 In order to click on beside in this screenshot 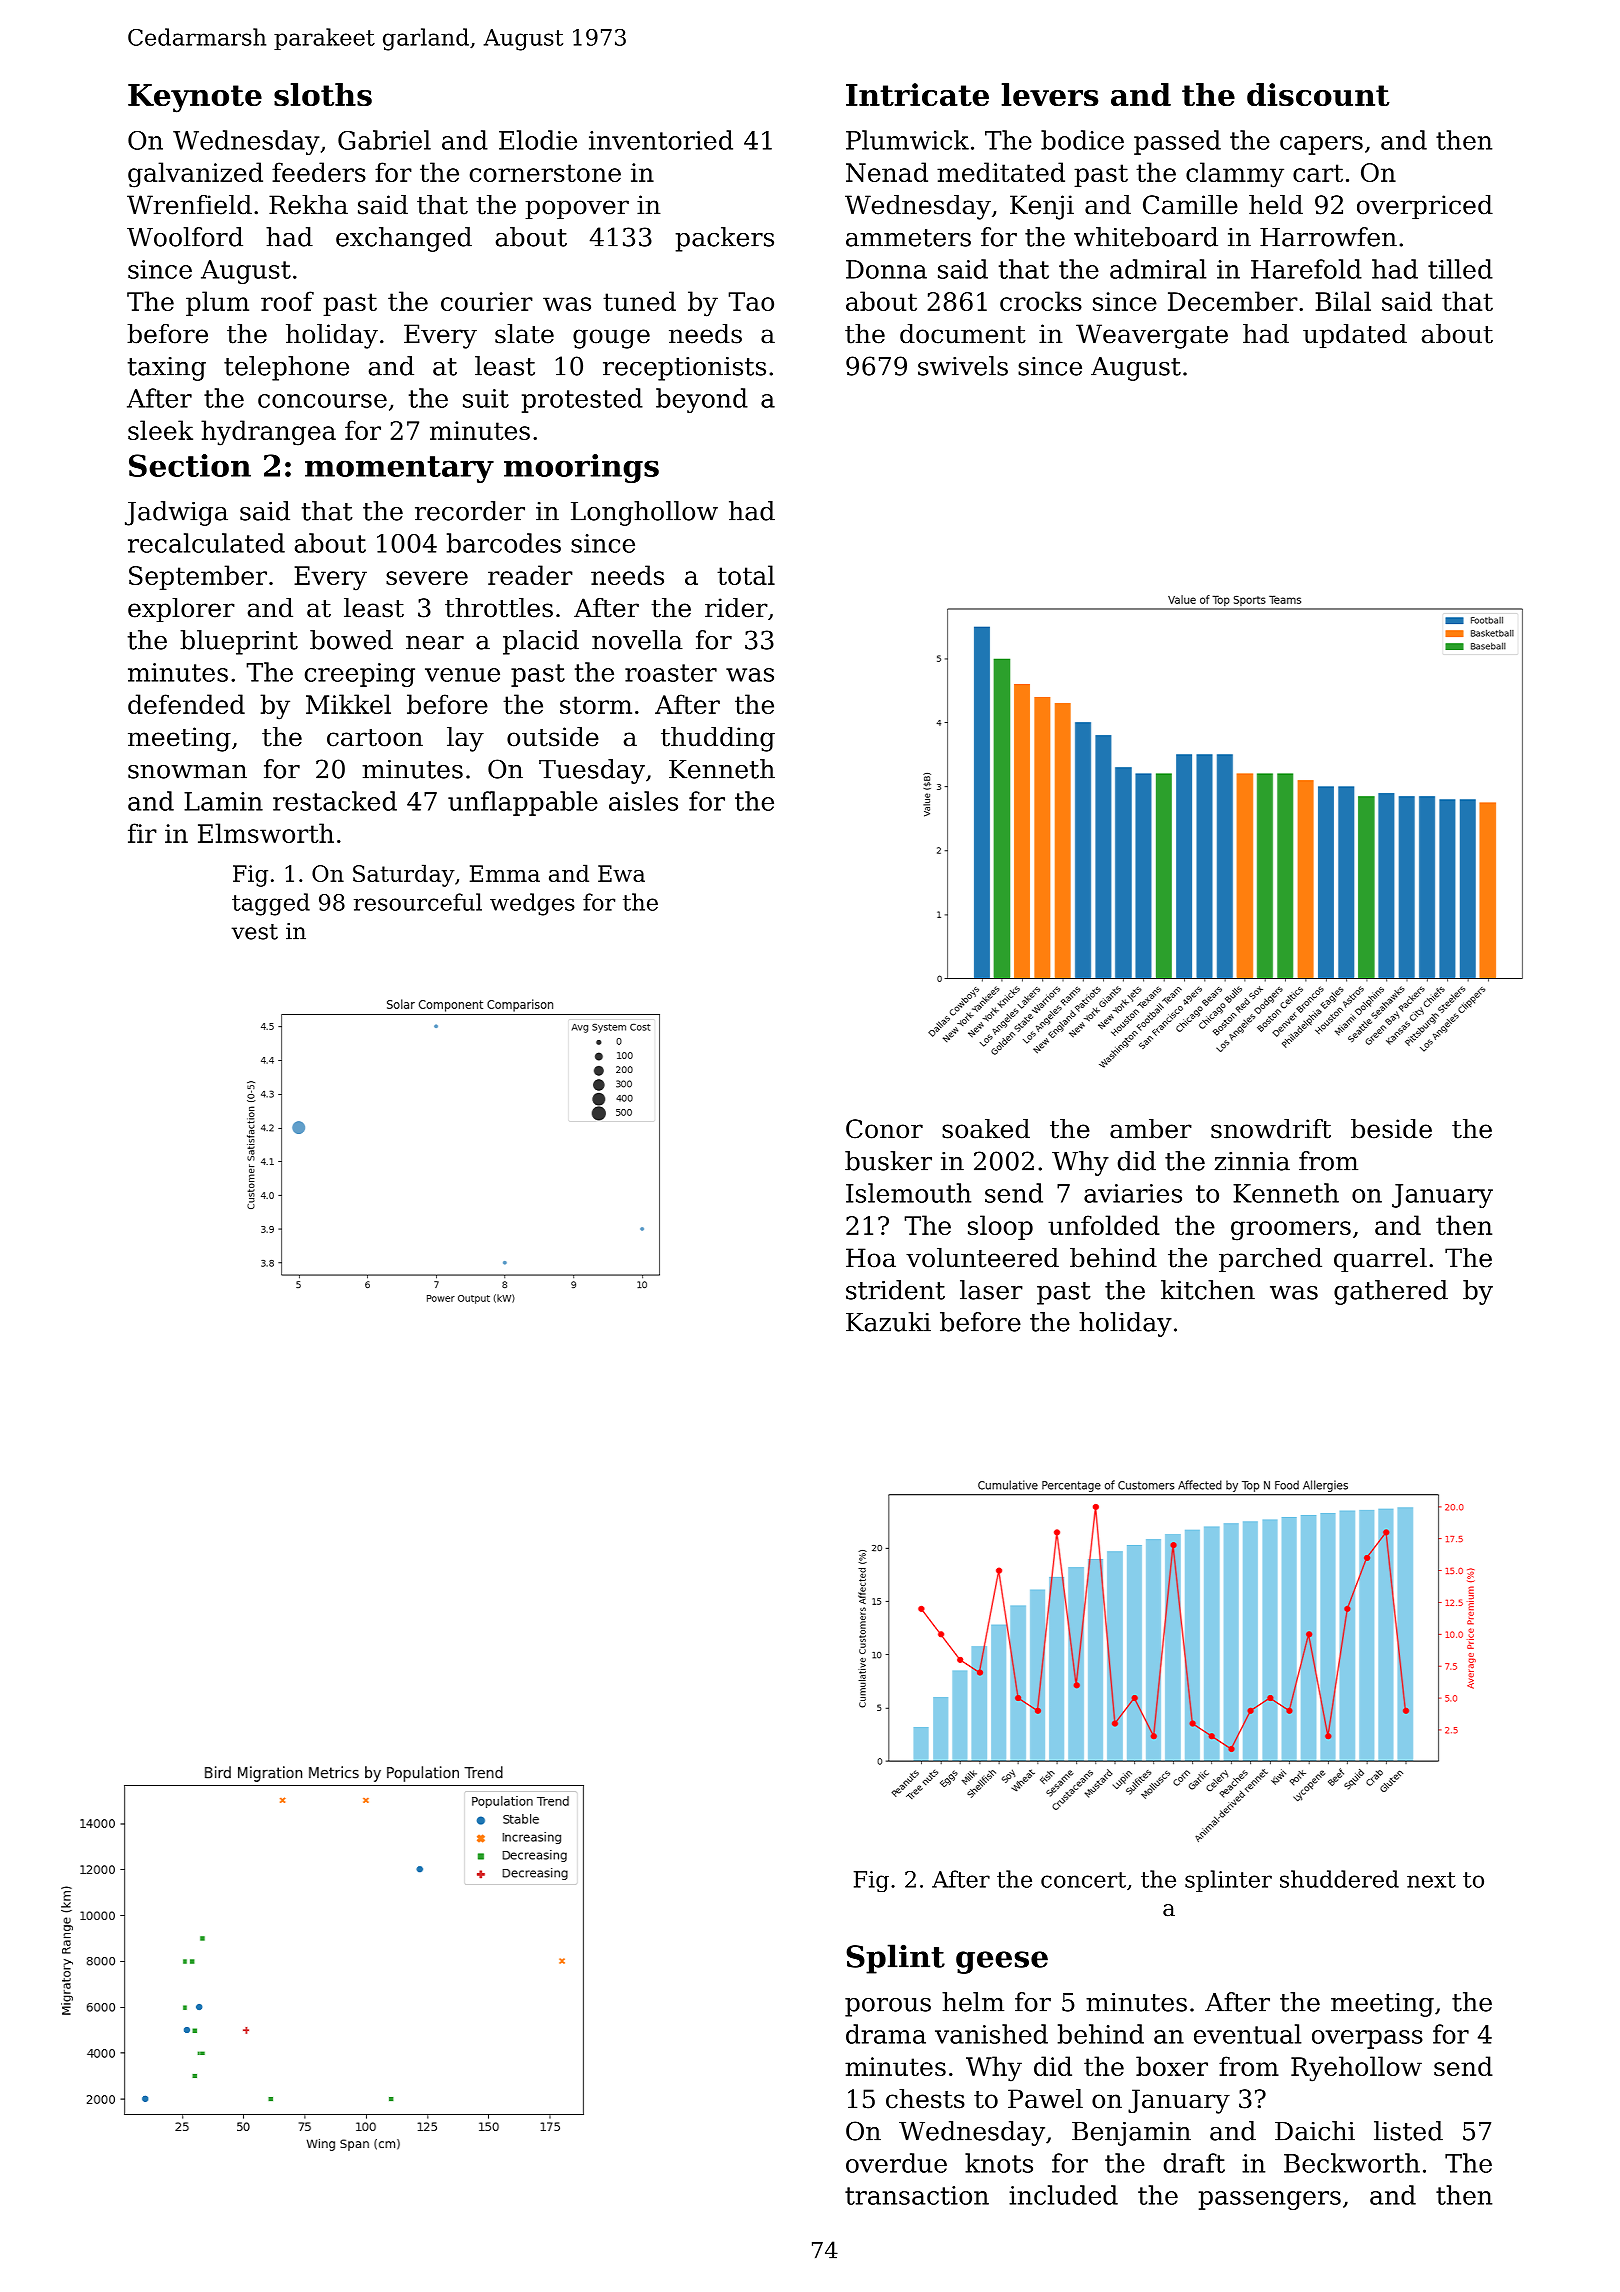, I will do `click(1391, 1129)`.
